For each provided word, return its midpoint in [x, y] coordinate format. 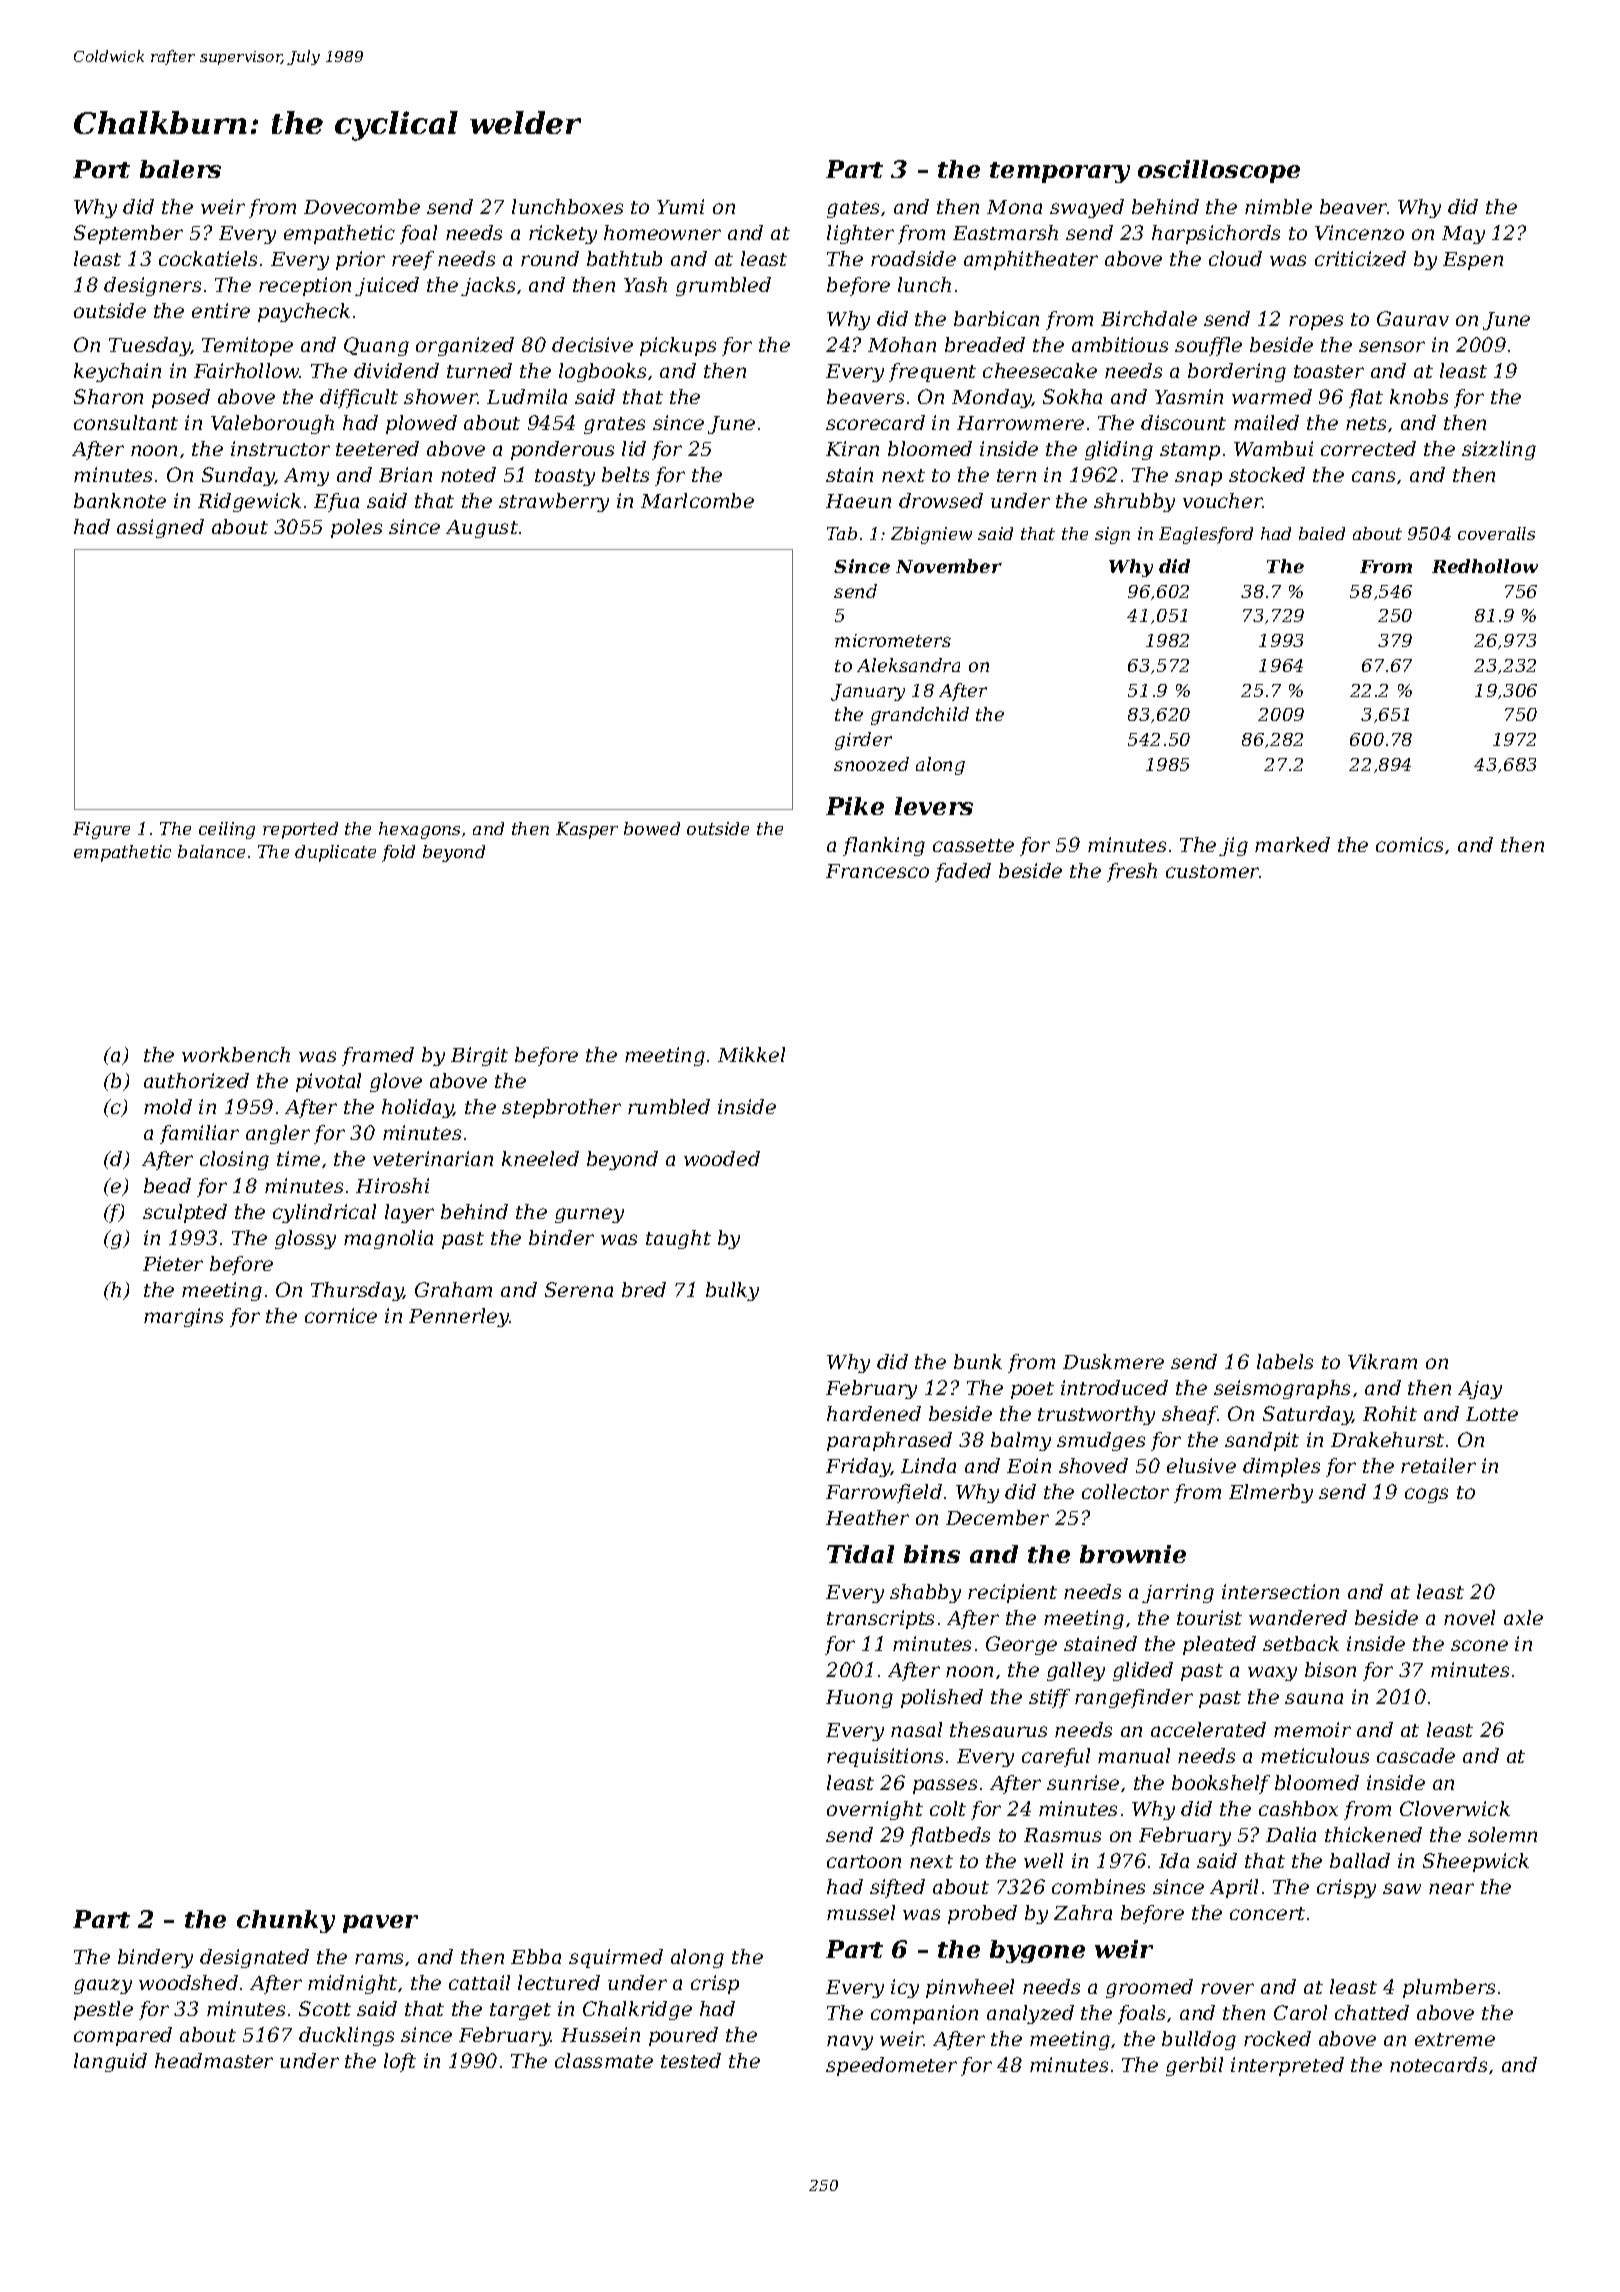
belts [625, 474]
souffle [1208, 346]
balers [180, 169]
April [1234, 1888]
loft [400, 2062]
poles [356, 528]
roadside [913, 258]
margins [183, 1317]
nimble [1278, 206]
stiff [1049, 1698]
